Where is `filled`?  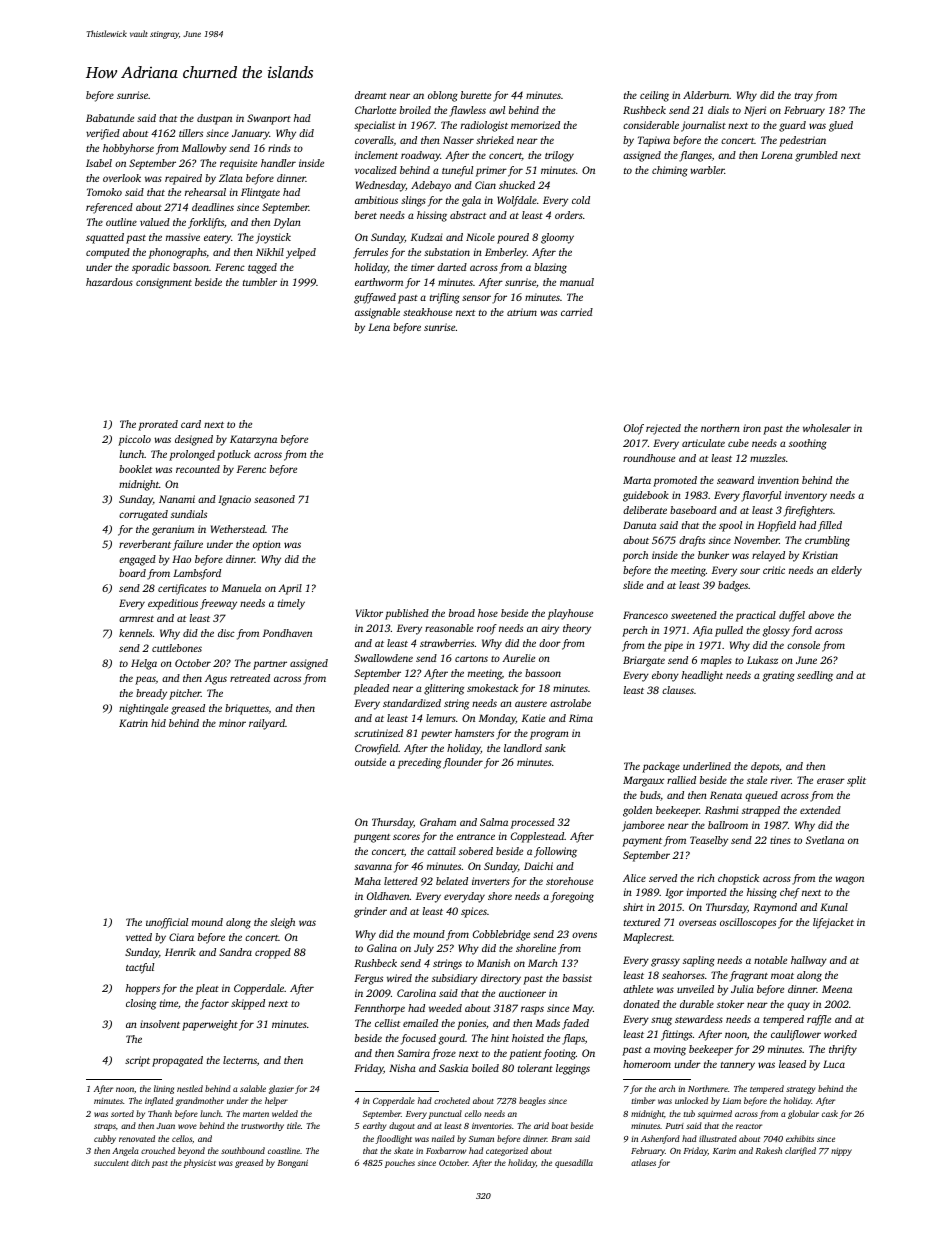
filled is located at coordinates (830, 526).
